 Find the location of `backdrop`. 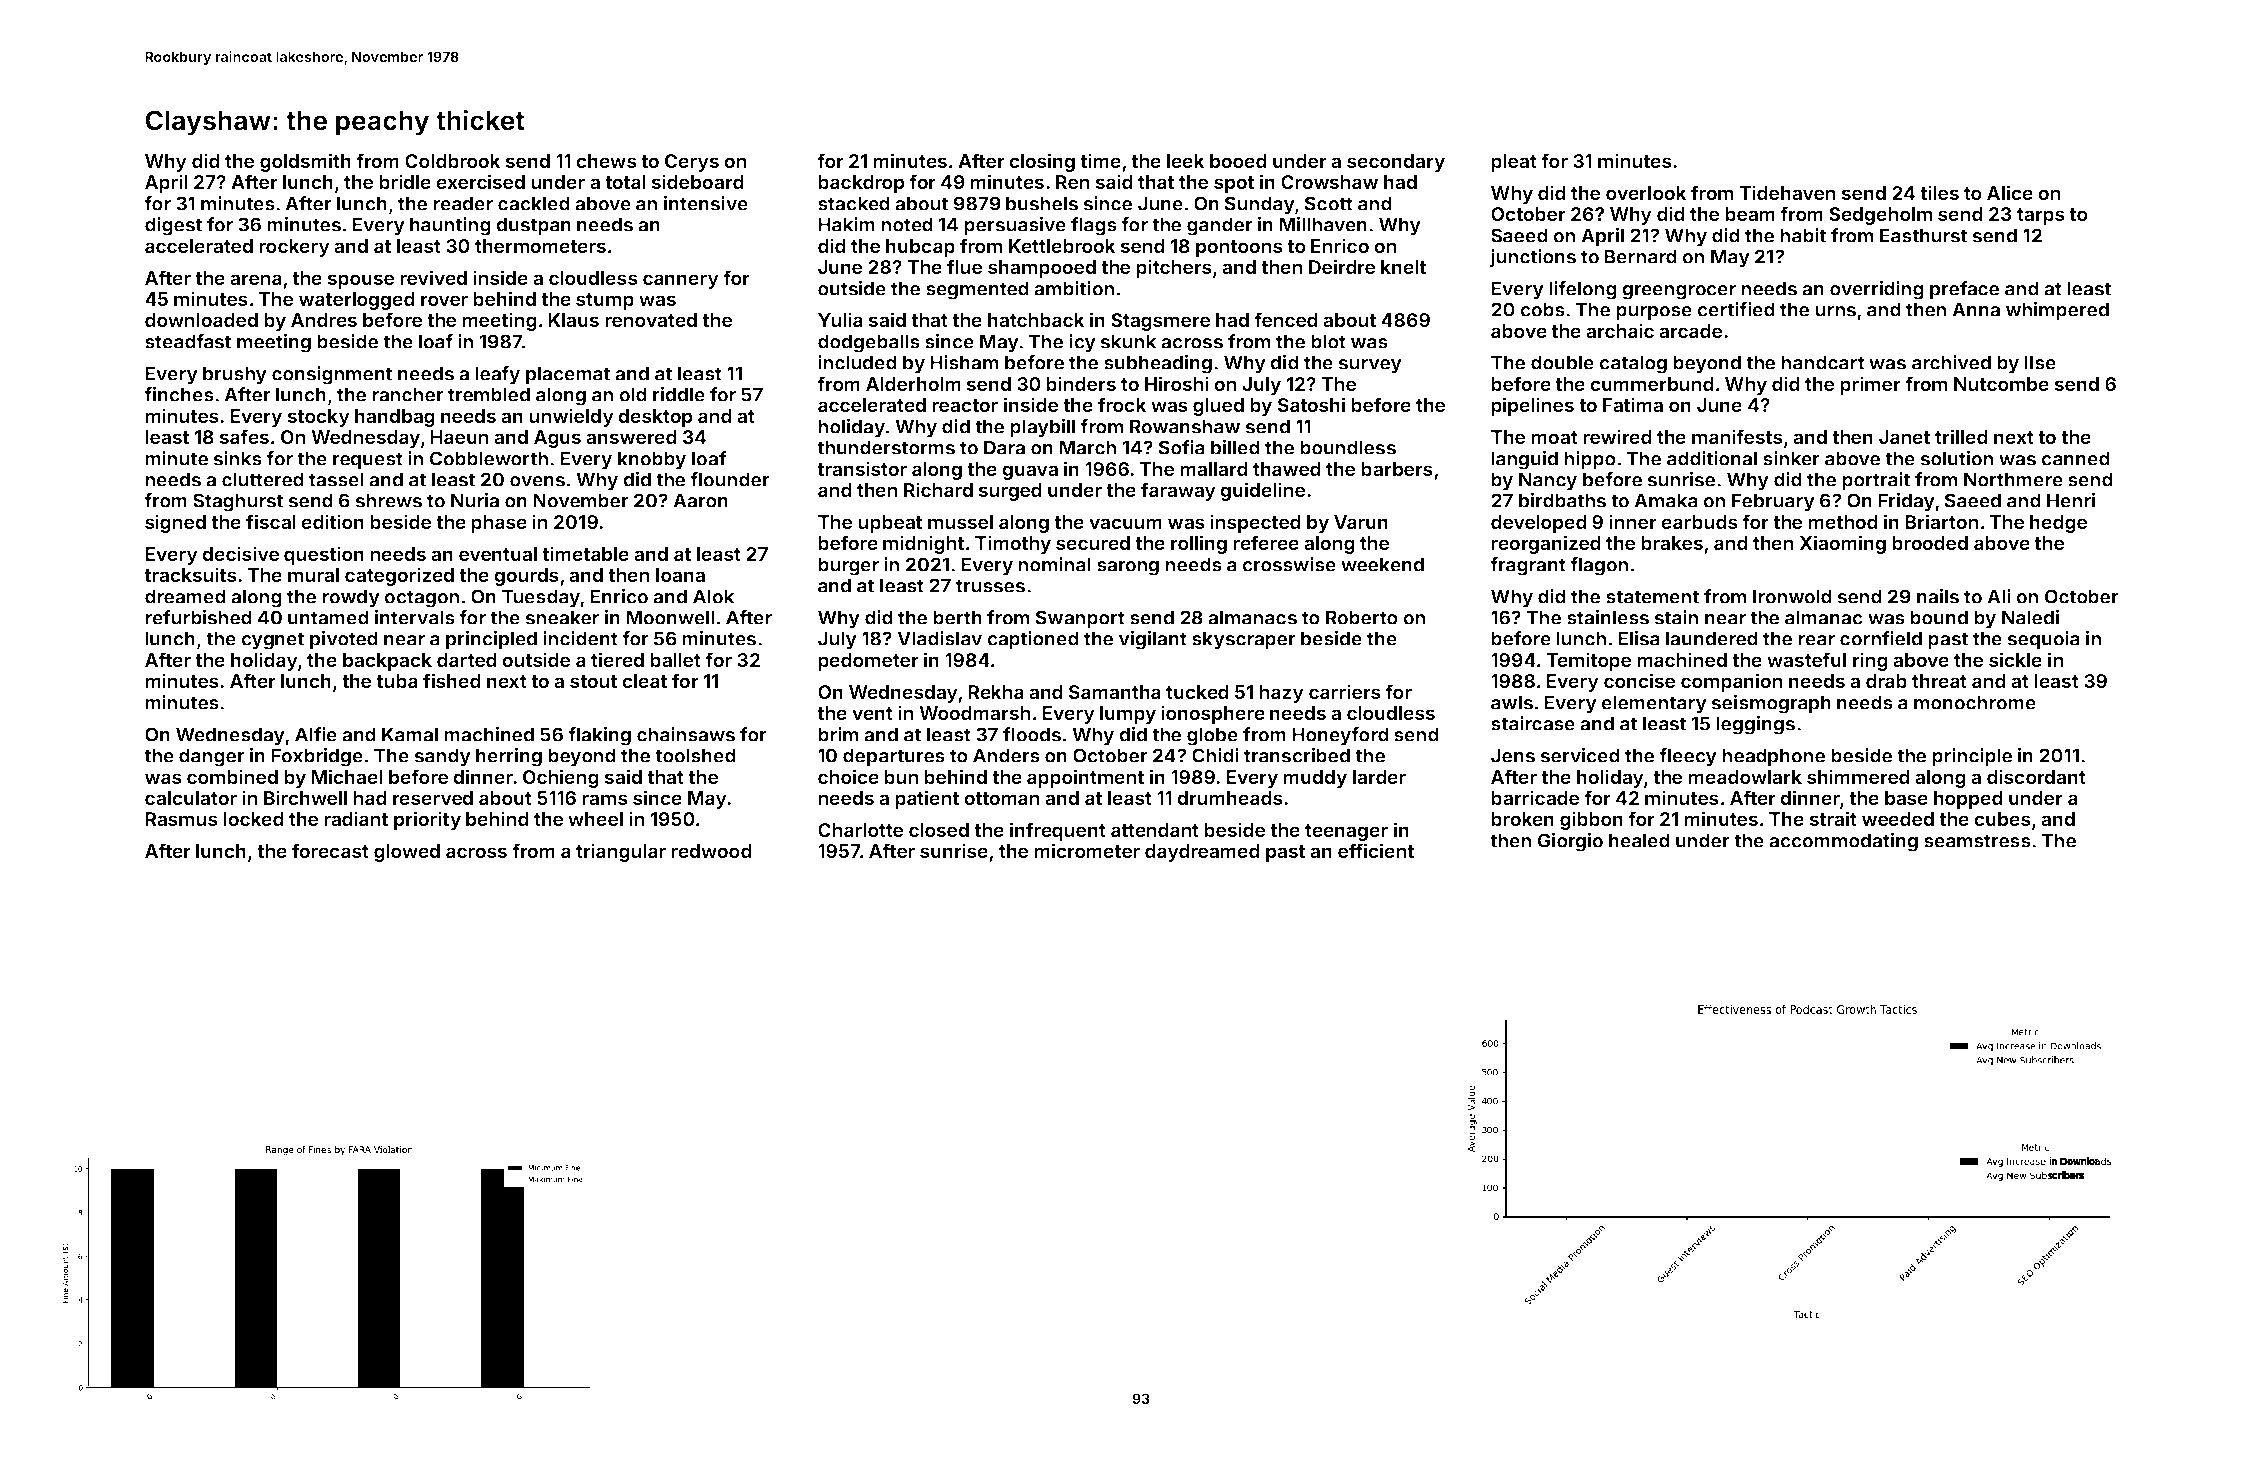

backdrop is located at coordinates (861, 184).
